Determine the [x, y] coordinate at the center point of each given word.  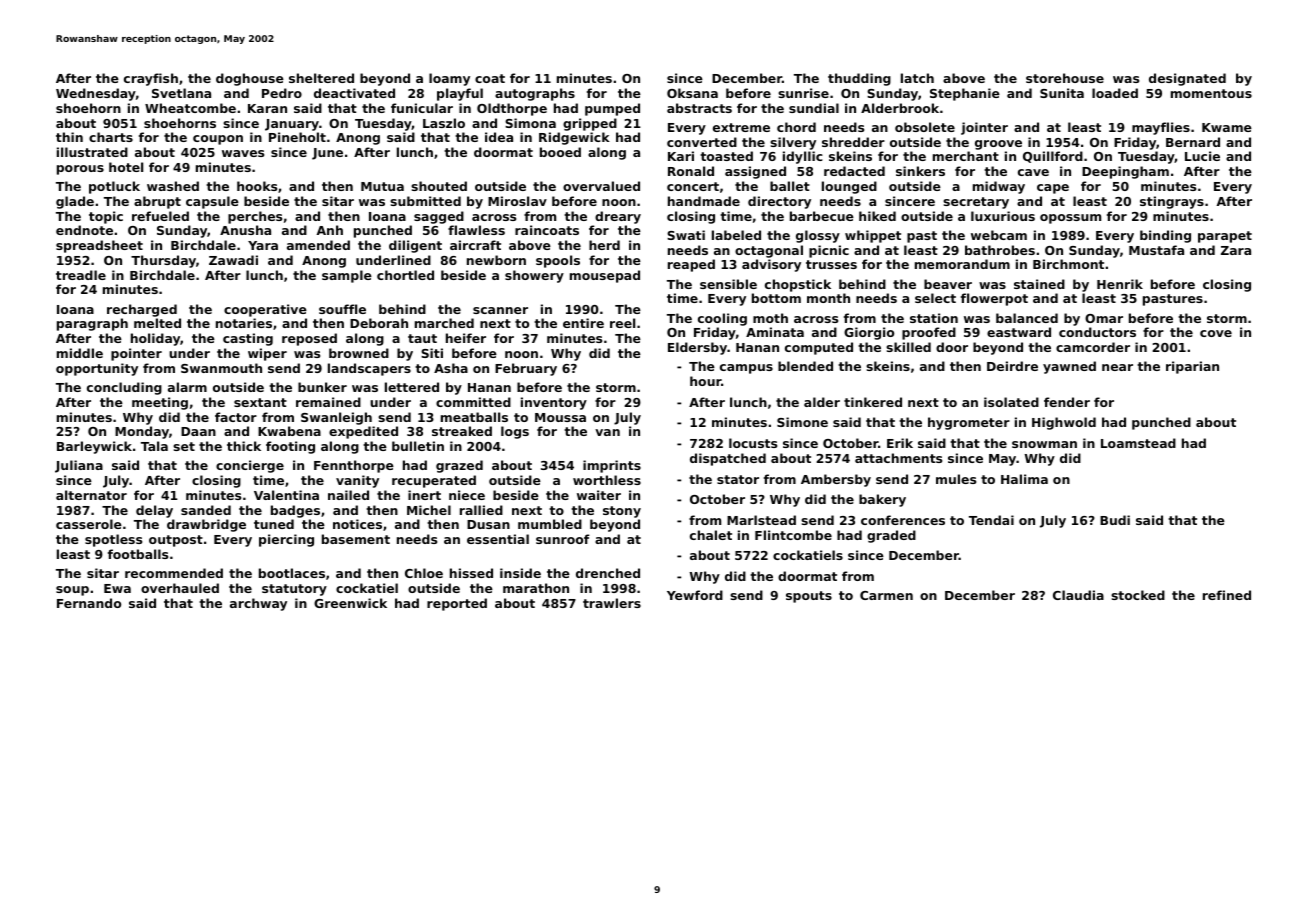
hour [705, 381]
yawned [1069, 367]
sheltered [321, 78]
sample [347, 276]
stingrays [1172, 202]
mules [956, 479]
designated [1187, 79]
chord [796, 127]
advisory [771, 265]
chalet [711, 535]
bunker [322, 387]
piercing [286, 540]
